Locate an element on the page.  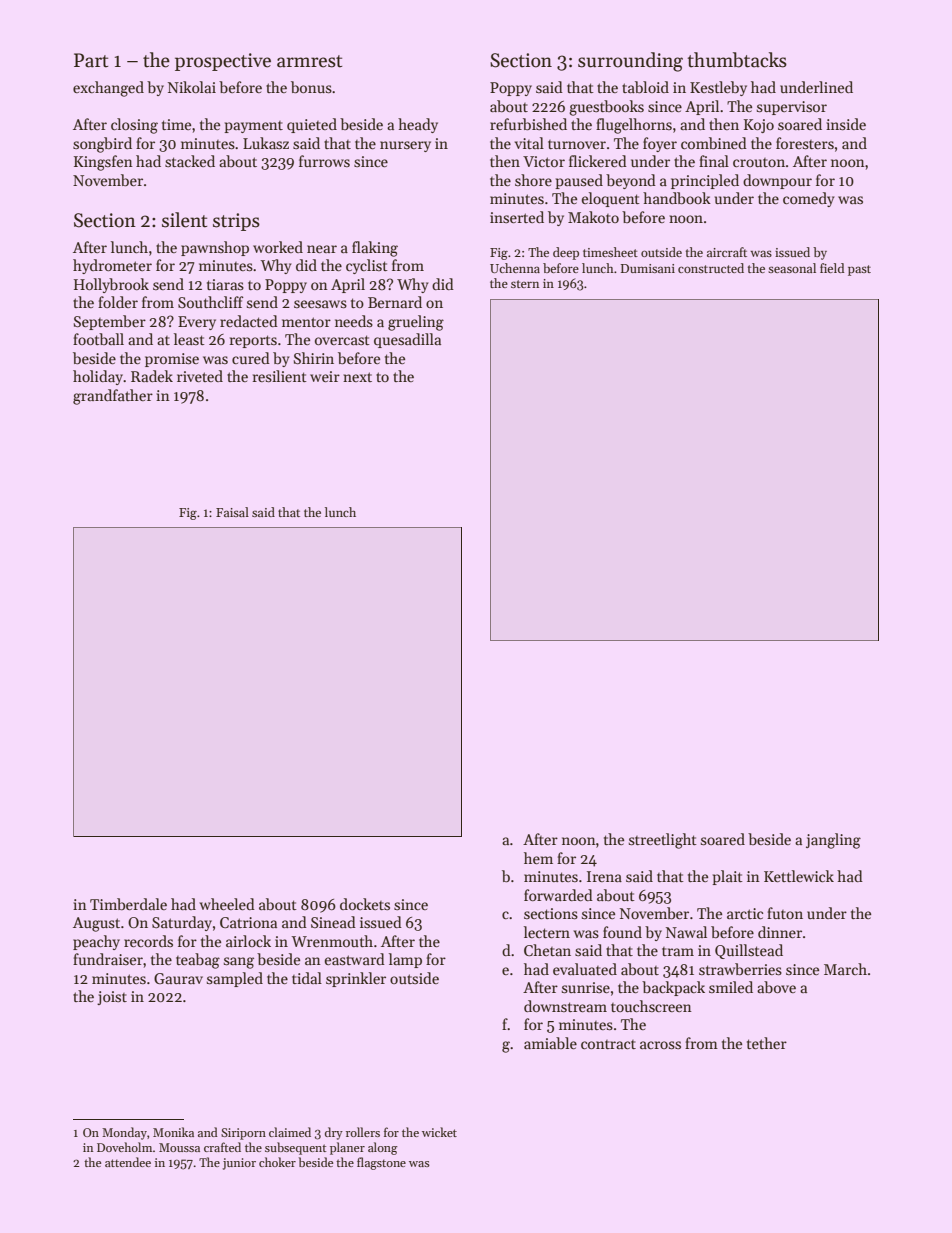
grueling is located at coordinates (416, 323).
